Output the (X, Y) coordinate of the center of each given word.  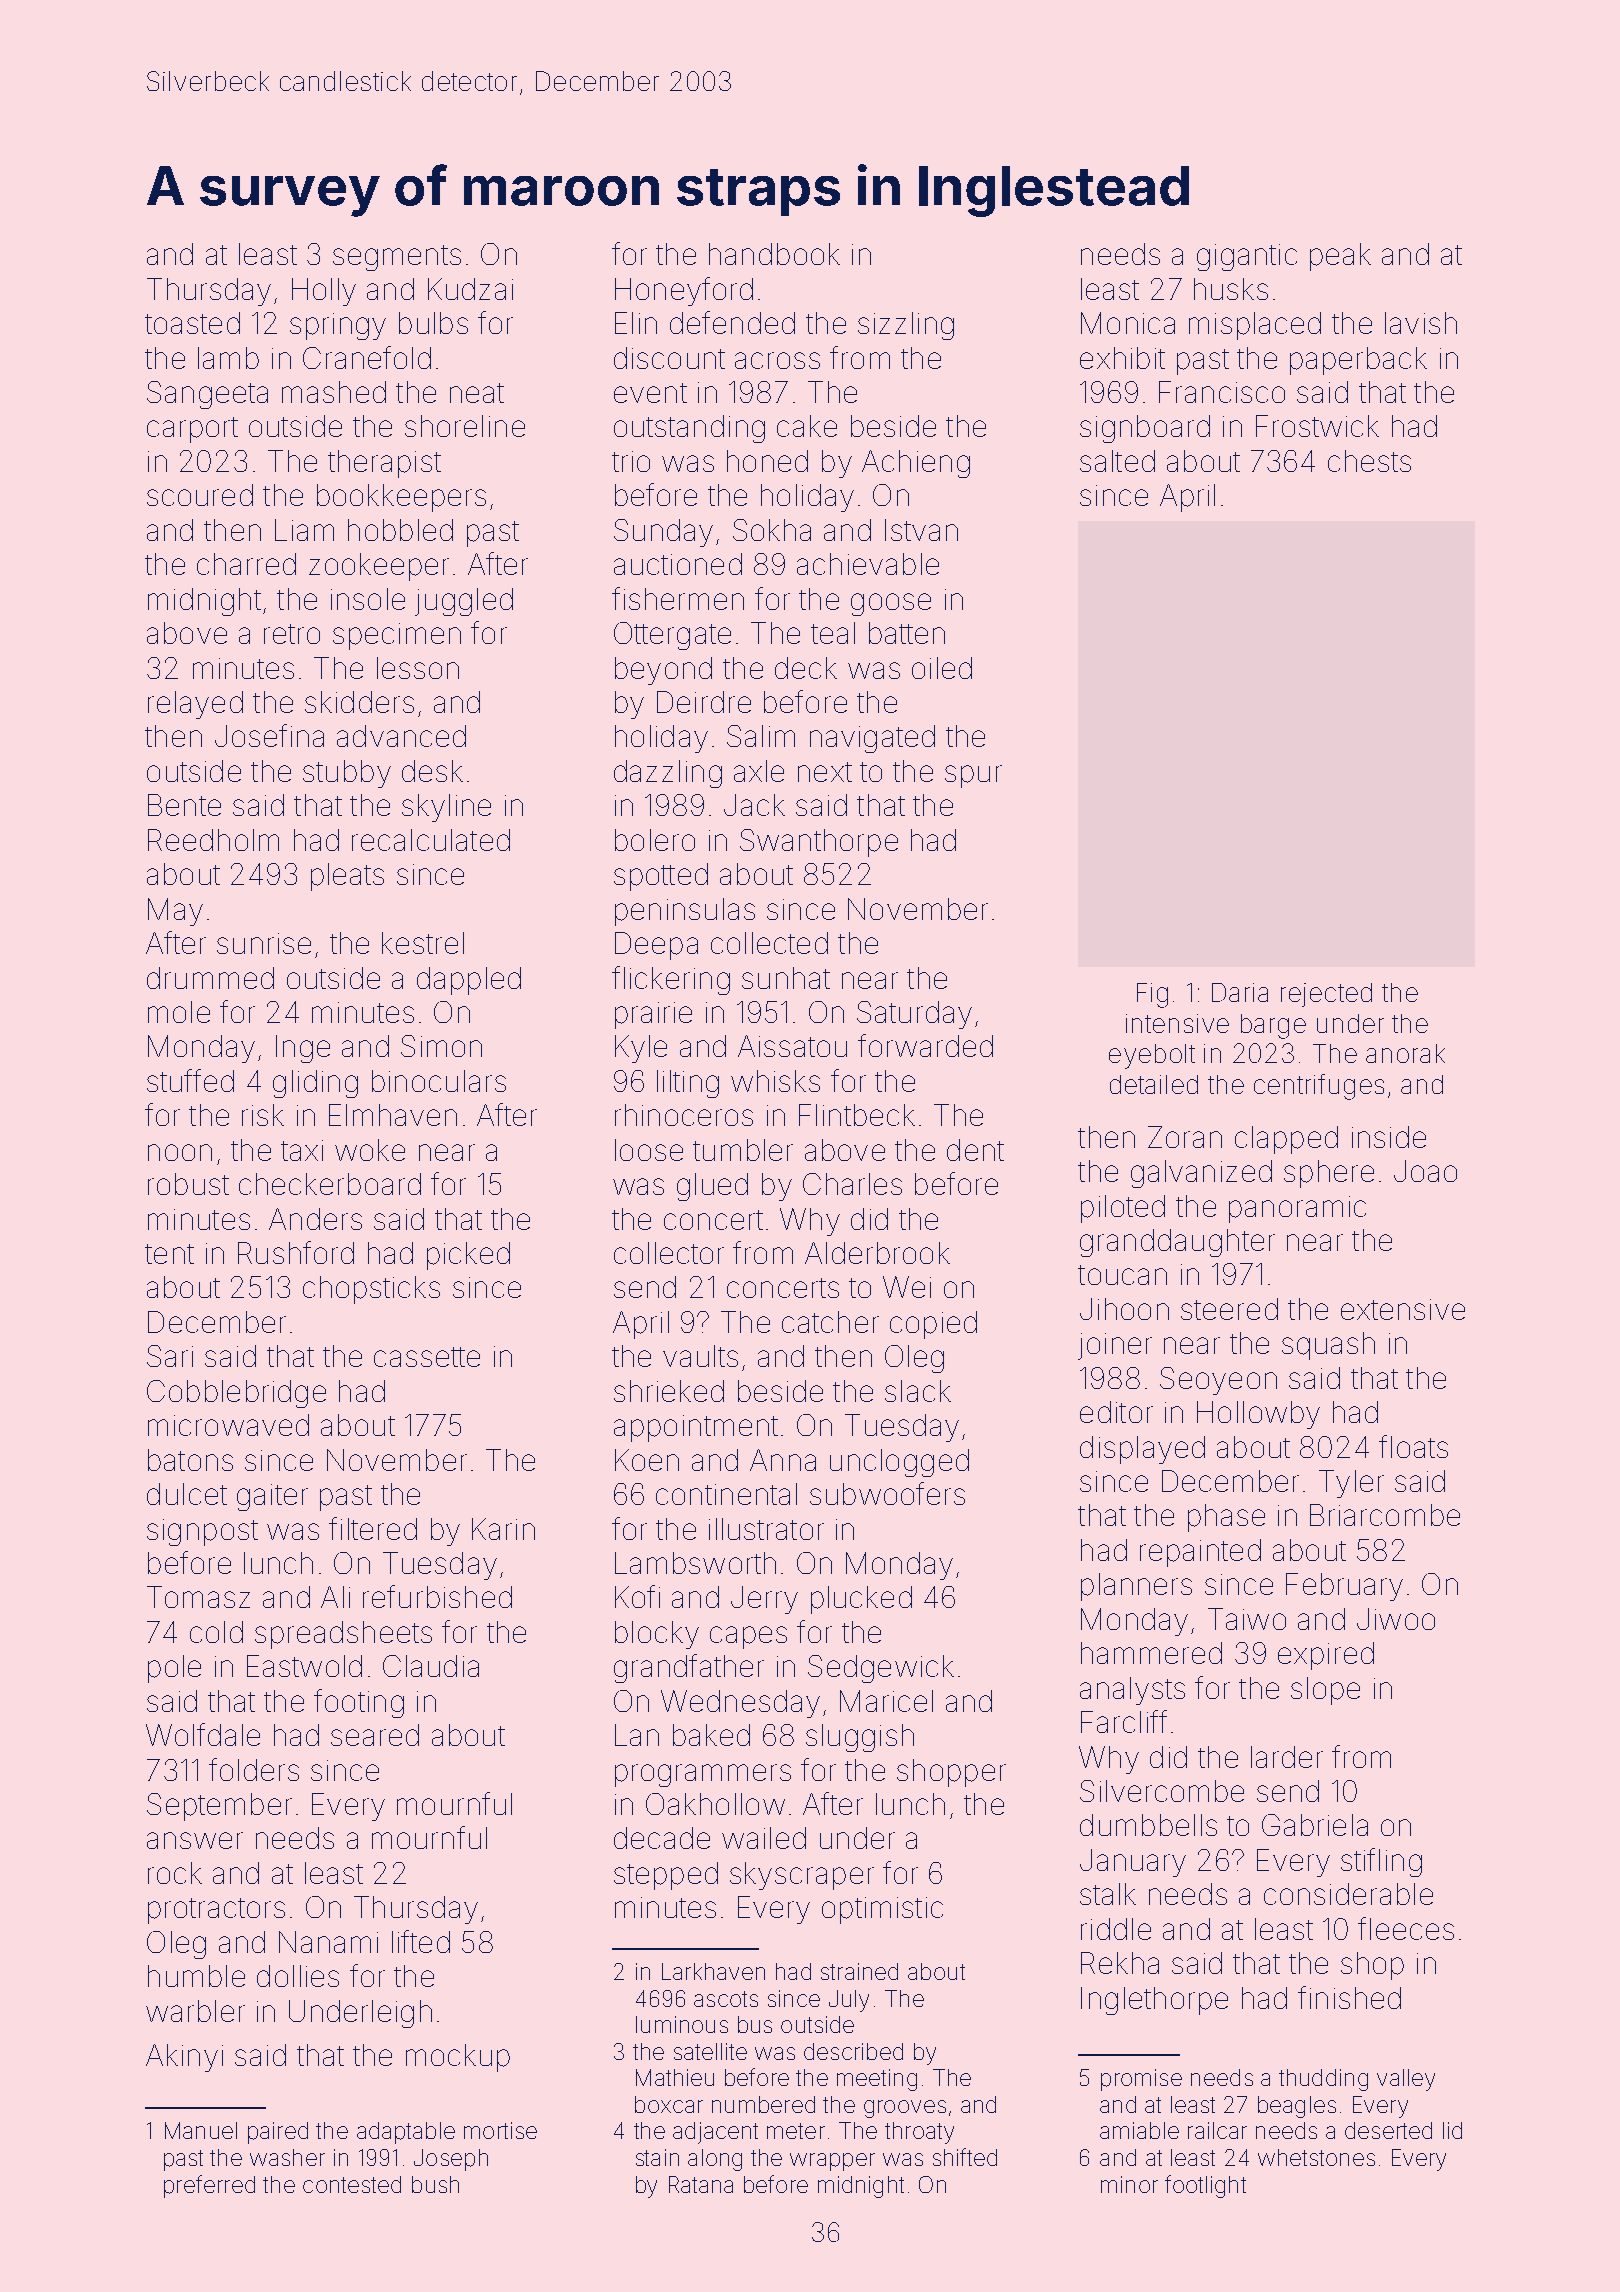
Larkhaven (713, 1971)
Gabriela (1315, 1825)
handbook (774, 254)
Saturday (914, 1015)
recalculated (431, 840)
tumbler (743, 1150)
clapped (1286, 1140)
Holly (324, 292)
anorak (1405, 1053)
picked (468, 1256)
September (219, 1807)
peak (1340, 257)
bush (435, 2184)
